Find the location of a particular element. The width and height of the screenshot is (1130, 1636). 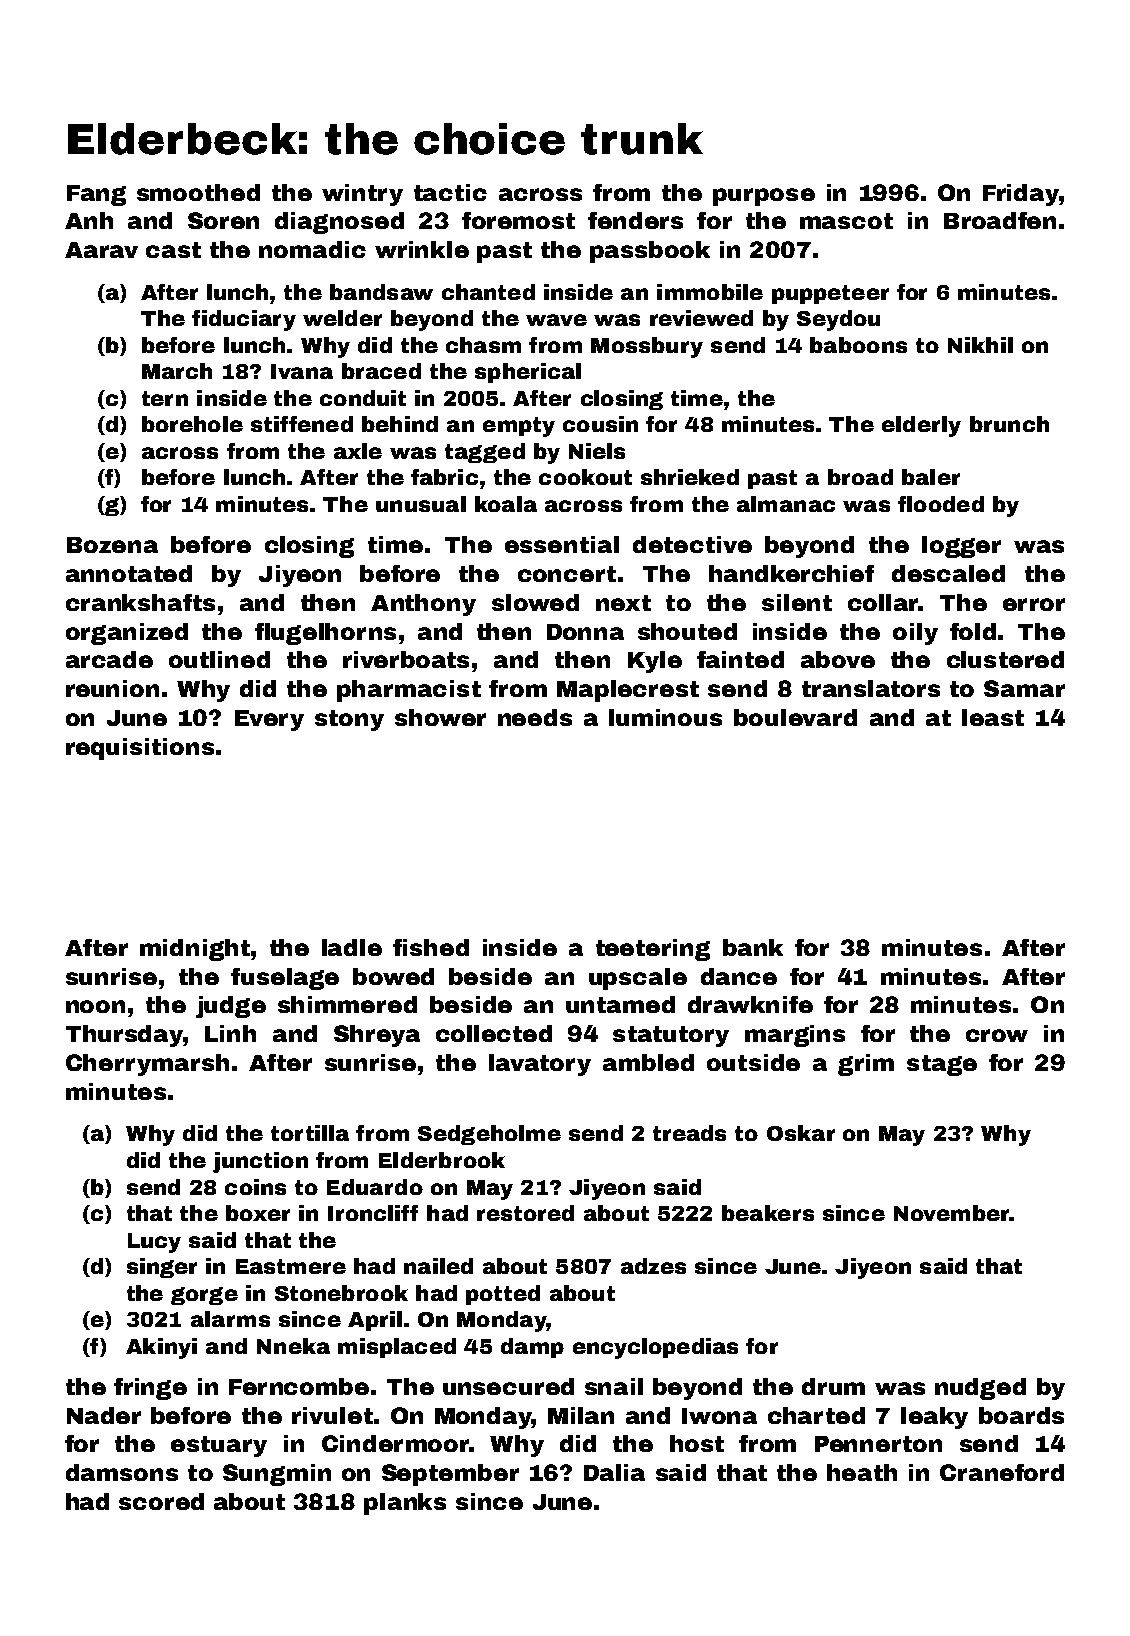

requisitions is located at coordinates (140, 749).
